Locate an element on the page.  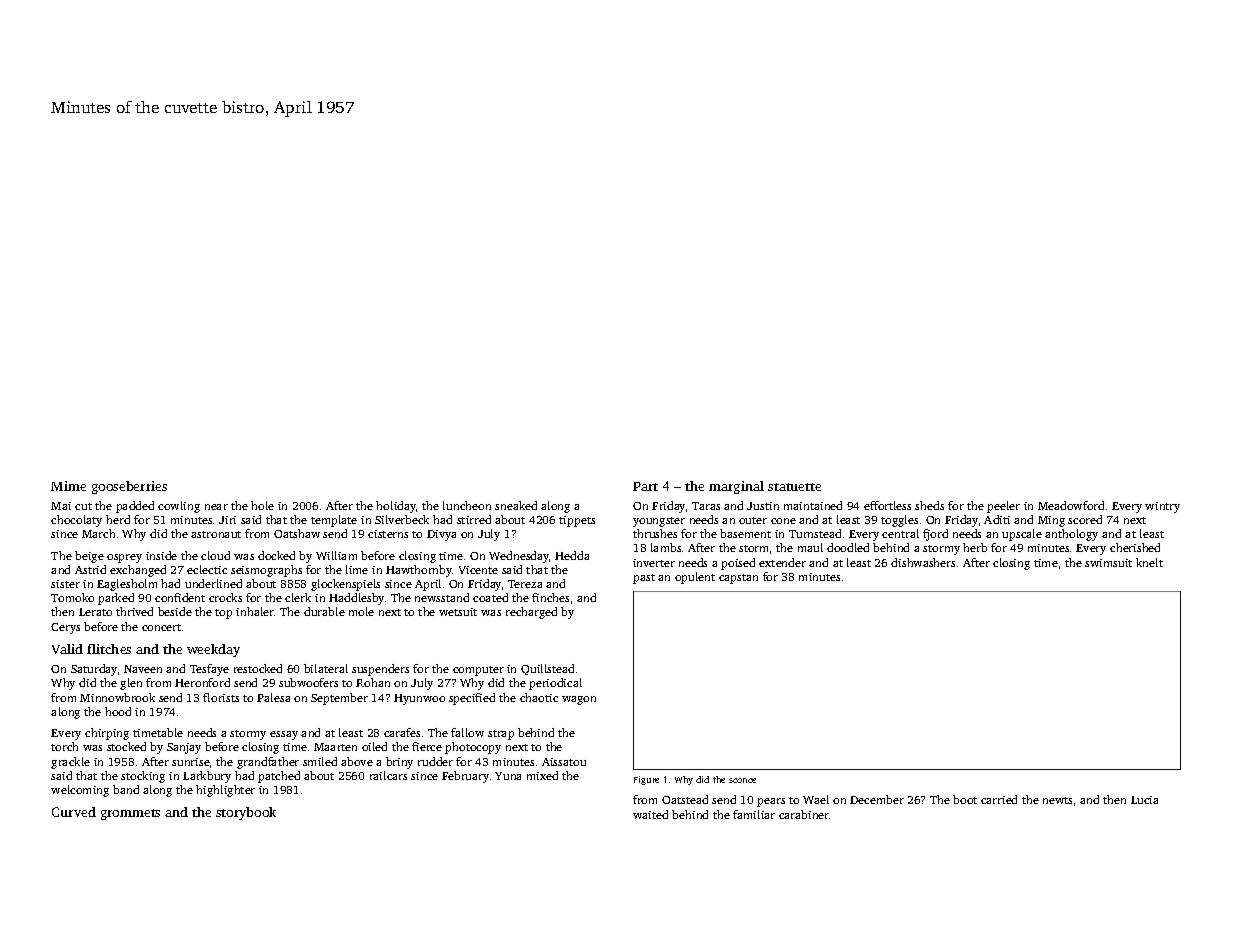
wagon is located at coordinates (579, 700).
